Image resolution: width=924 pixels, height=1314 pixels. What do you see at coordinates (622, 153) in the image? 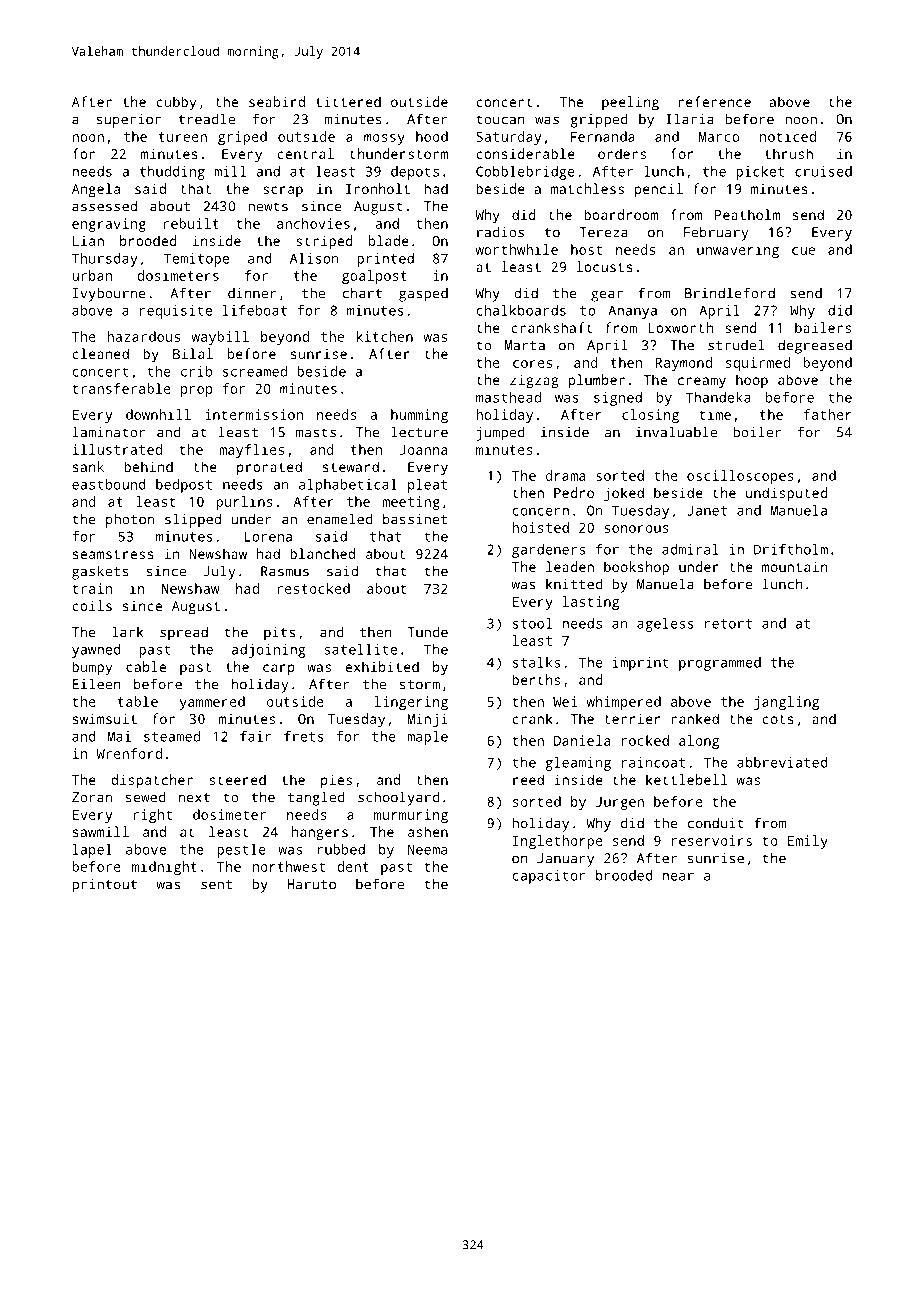
I see `orders` at bounding box center [622, 153].
